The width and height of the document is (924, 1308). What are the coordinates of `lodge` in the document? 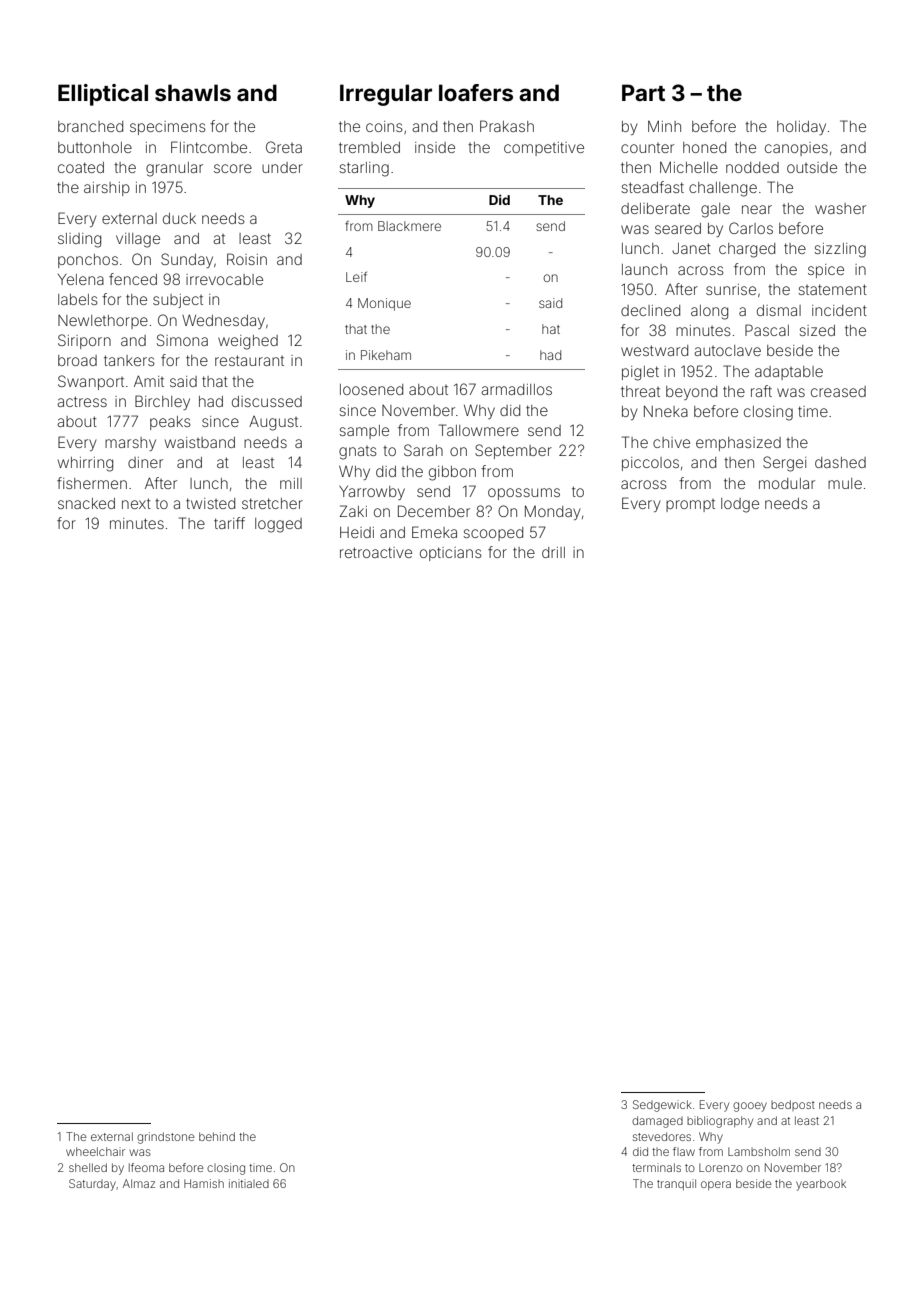 It's located at (740, 505).
